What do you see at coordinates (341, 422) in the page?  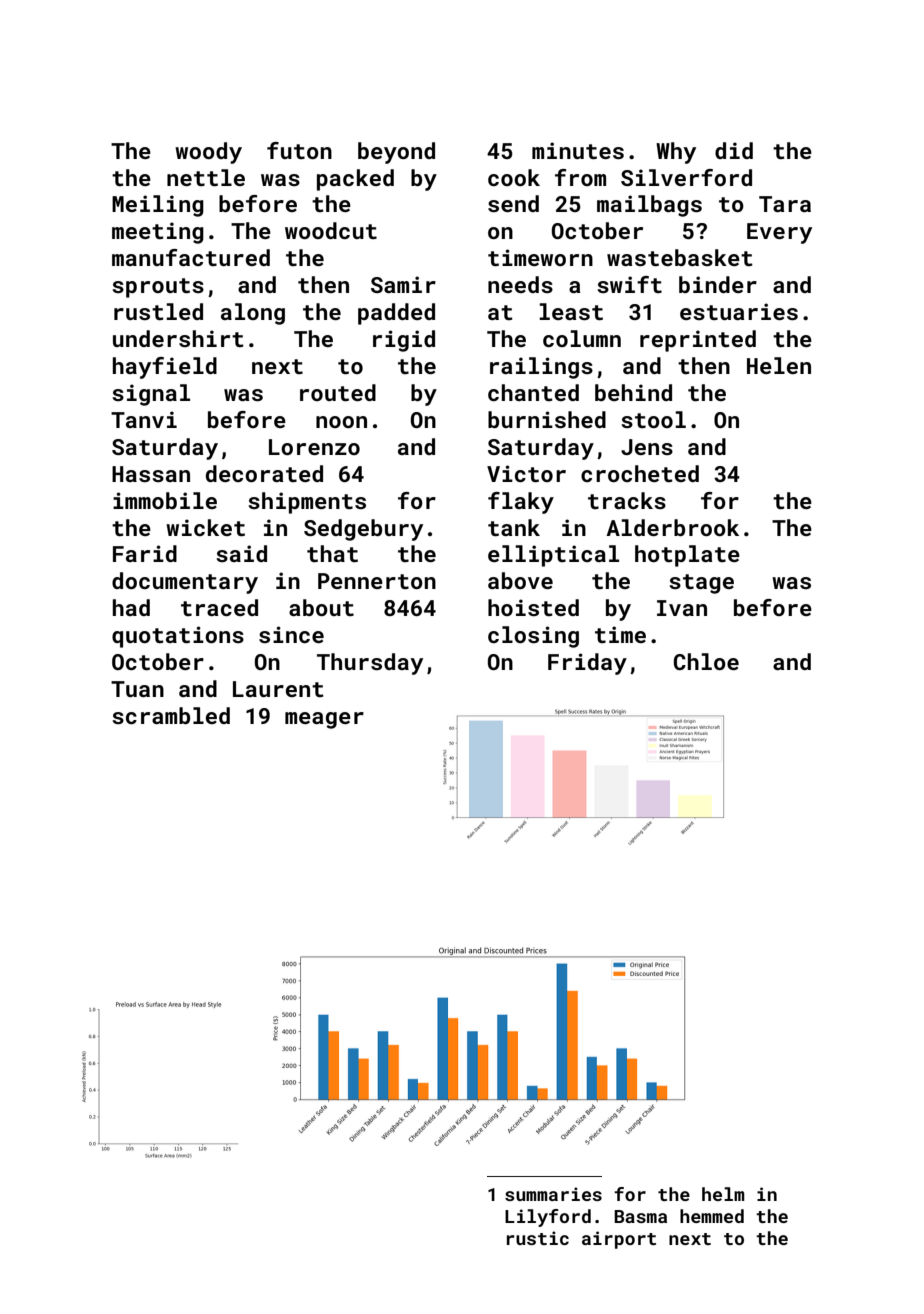 I see `noon` at bounding box center [341, 422].
